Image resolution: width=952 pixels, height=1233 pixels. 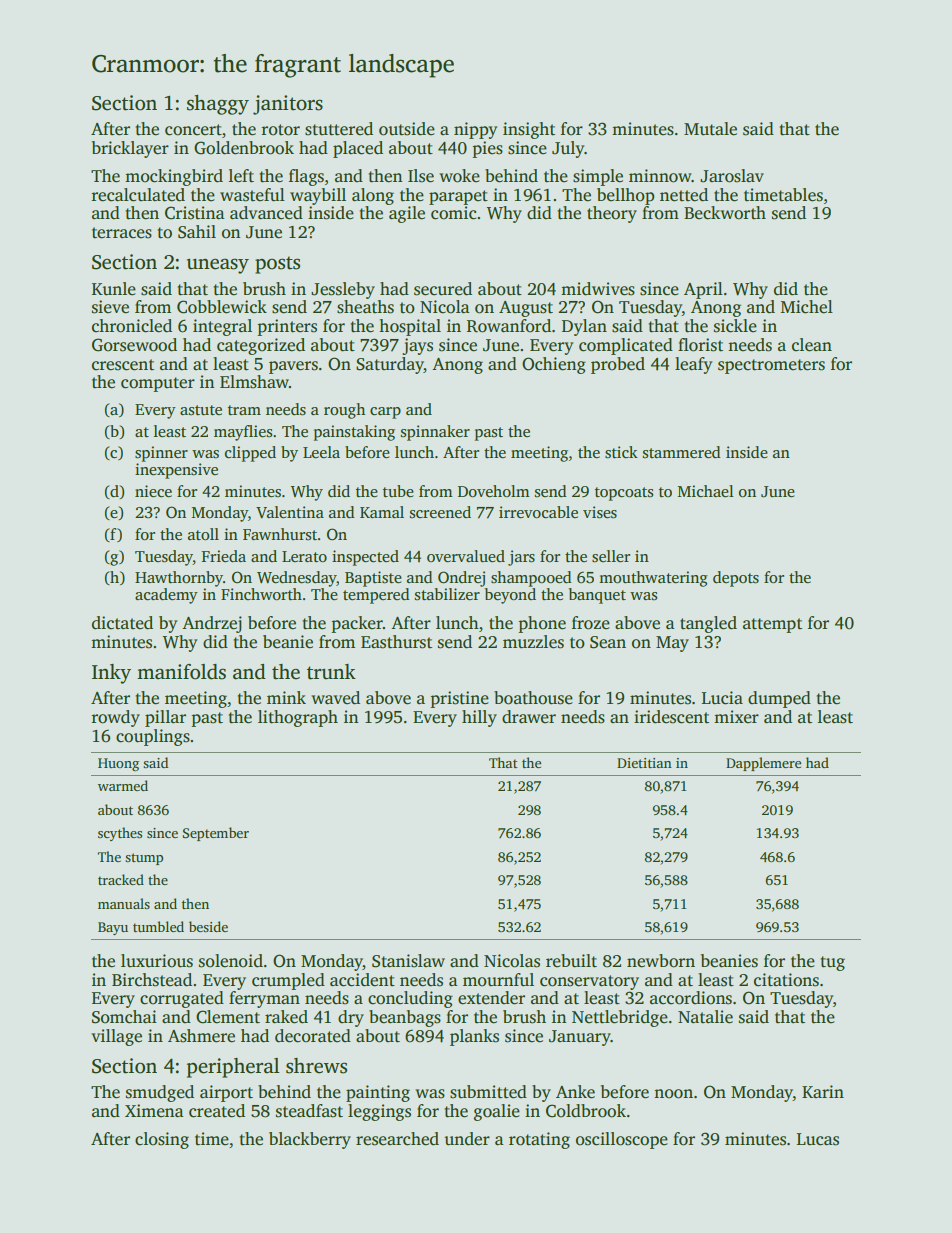 What do you see at coordinates (218, 105) in the page?
I see `shaggy` at bounding box center [218, 105].
